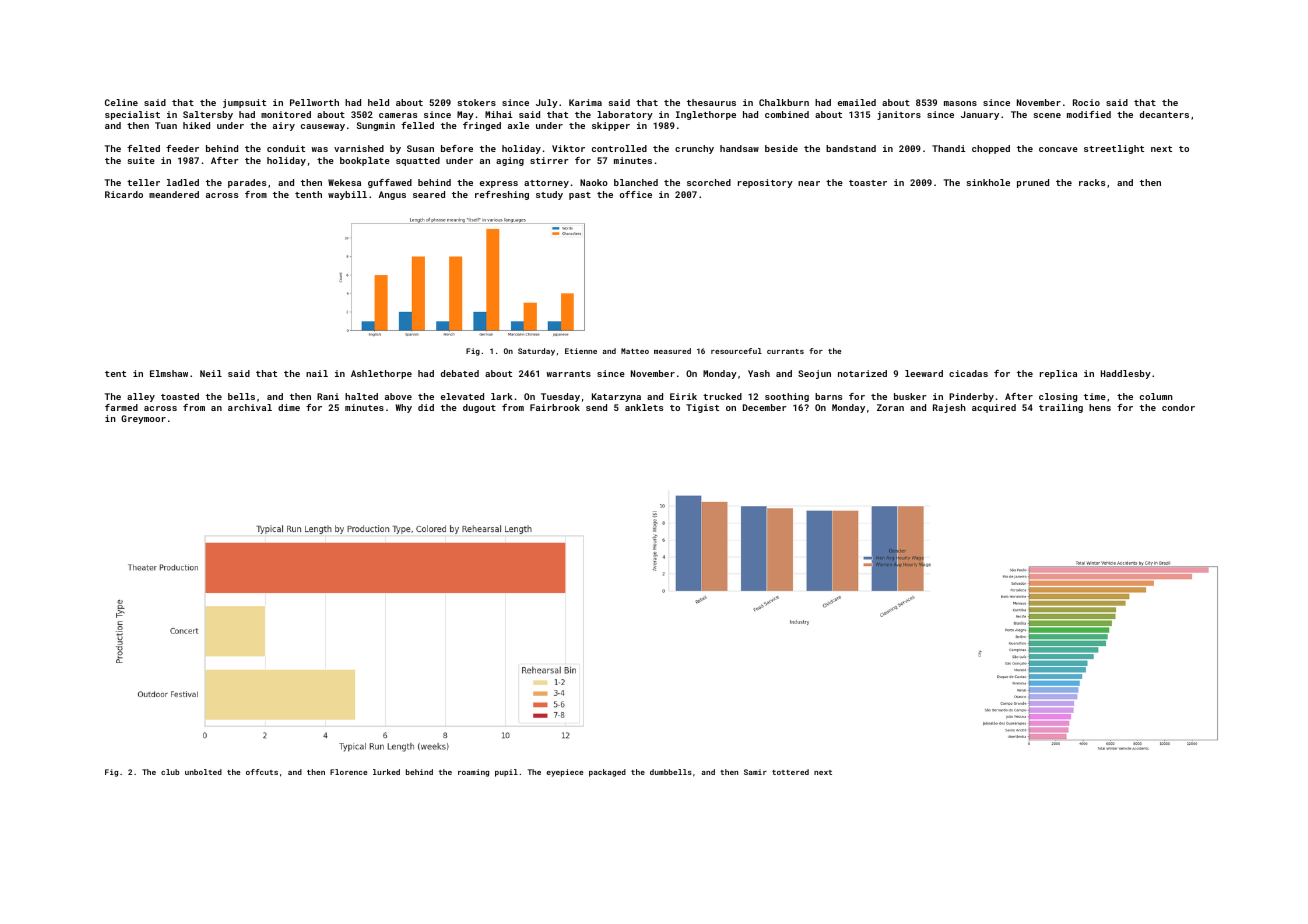 Image resolution: width=1308 pixels, height=924 pixels. I want to click on racks, so click(1092, 182).
